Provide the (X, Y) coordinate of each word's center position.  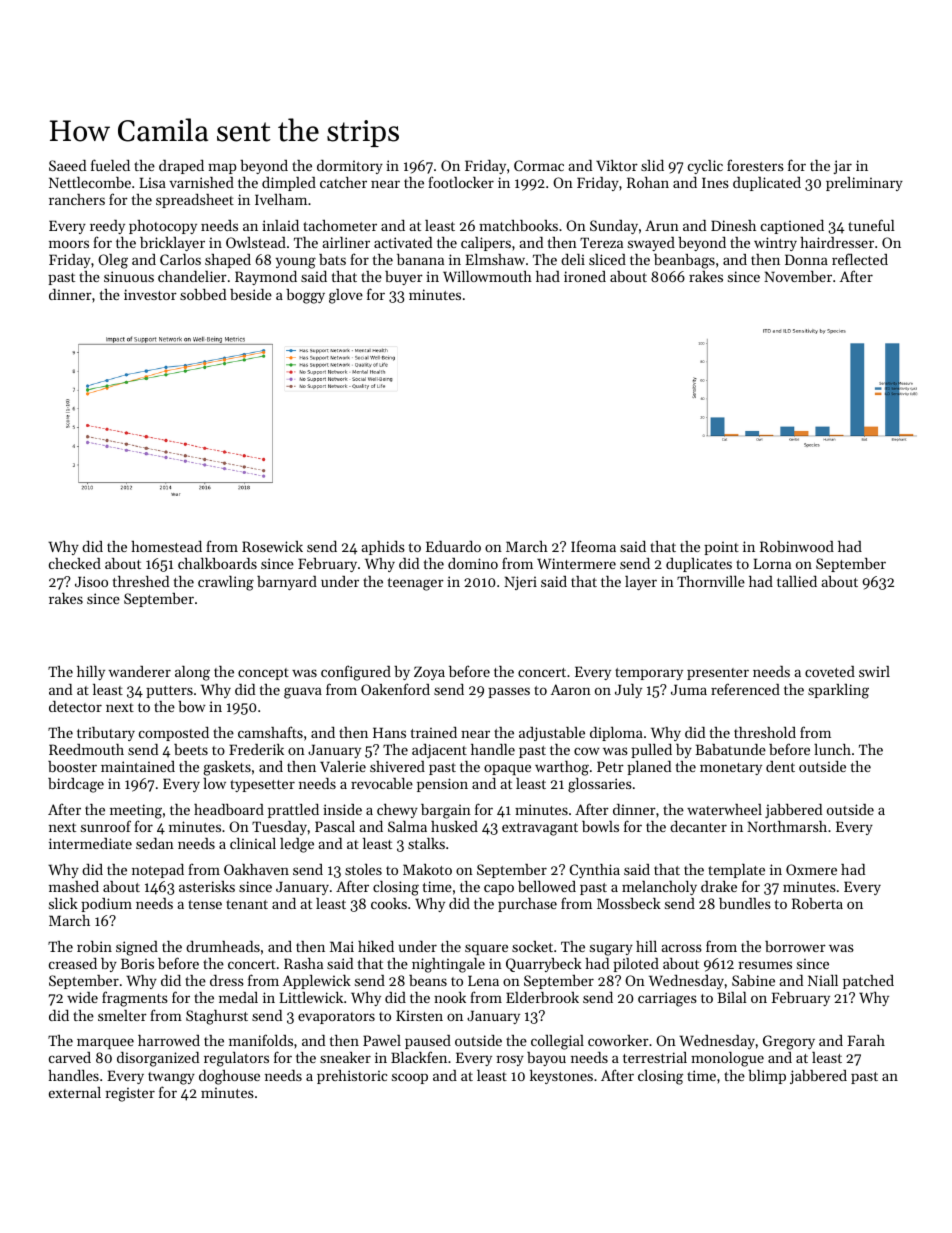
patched (868, 982)
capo (499, 889)
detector (75, 706)
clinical (253, 843)
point (721, 548)
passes (509, 692)
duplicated (767, 184)
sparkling (838, 691)
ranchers (77, 199)
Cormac (539, 165)
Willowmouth (487, 276)
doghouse (229, 1077)
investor (150, 294)
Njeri (520, 583)
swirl (874, 671)
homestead (166, 546)
